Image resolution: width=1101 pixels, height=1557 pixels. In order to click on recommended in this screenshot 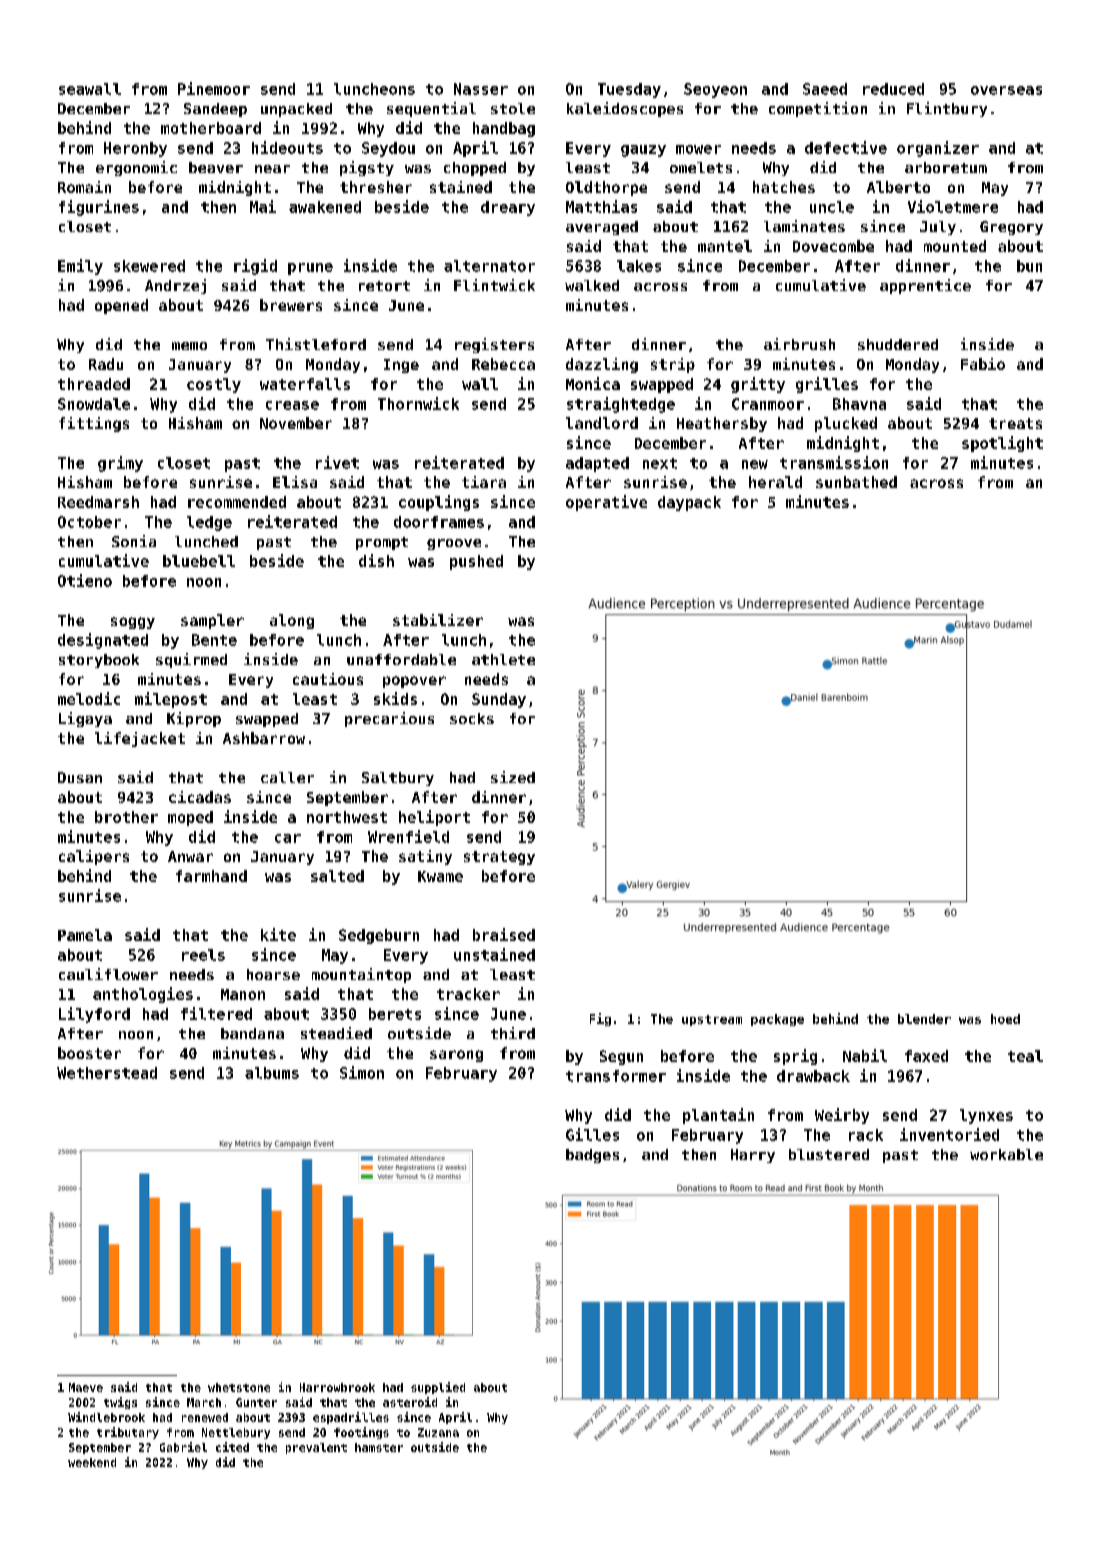, I will do `click(237, 502)`.
